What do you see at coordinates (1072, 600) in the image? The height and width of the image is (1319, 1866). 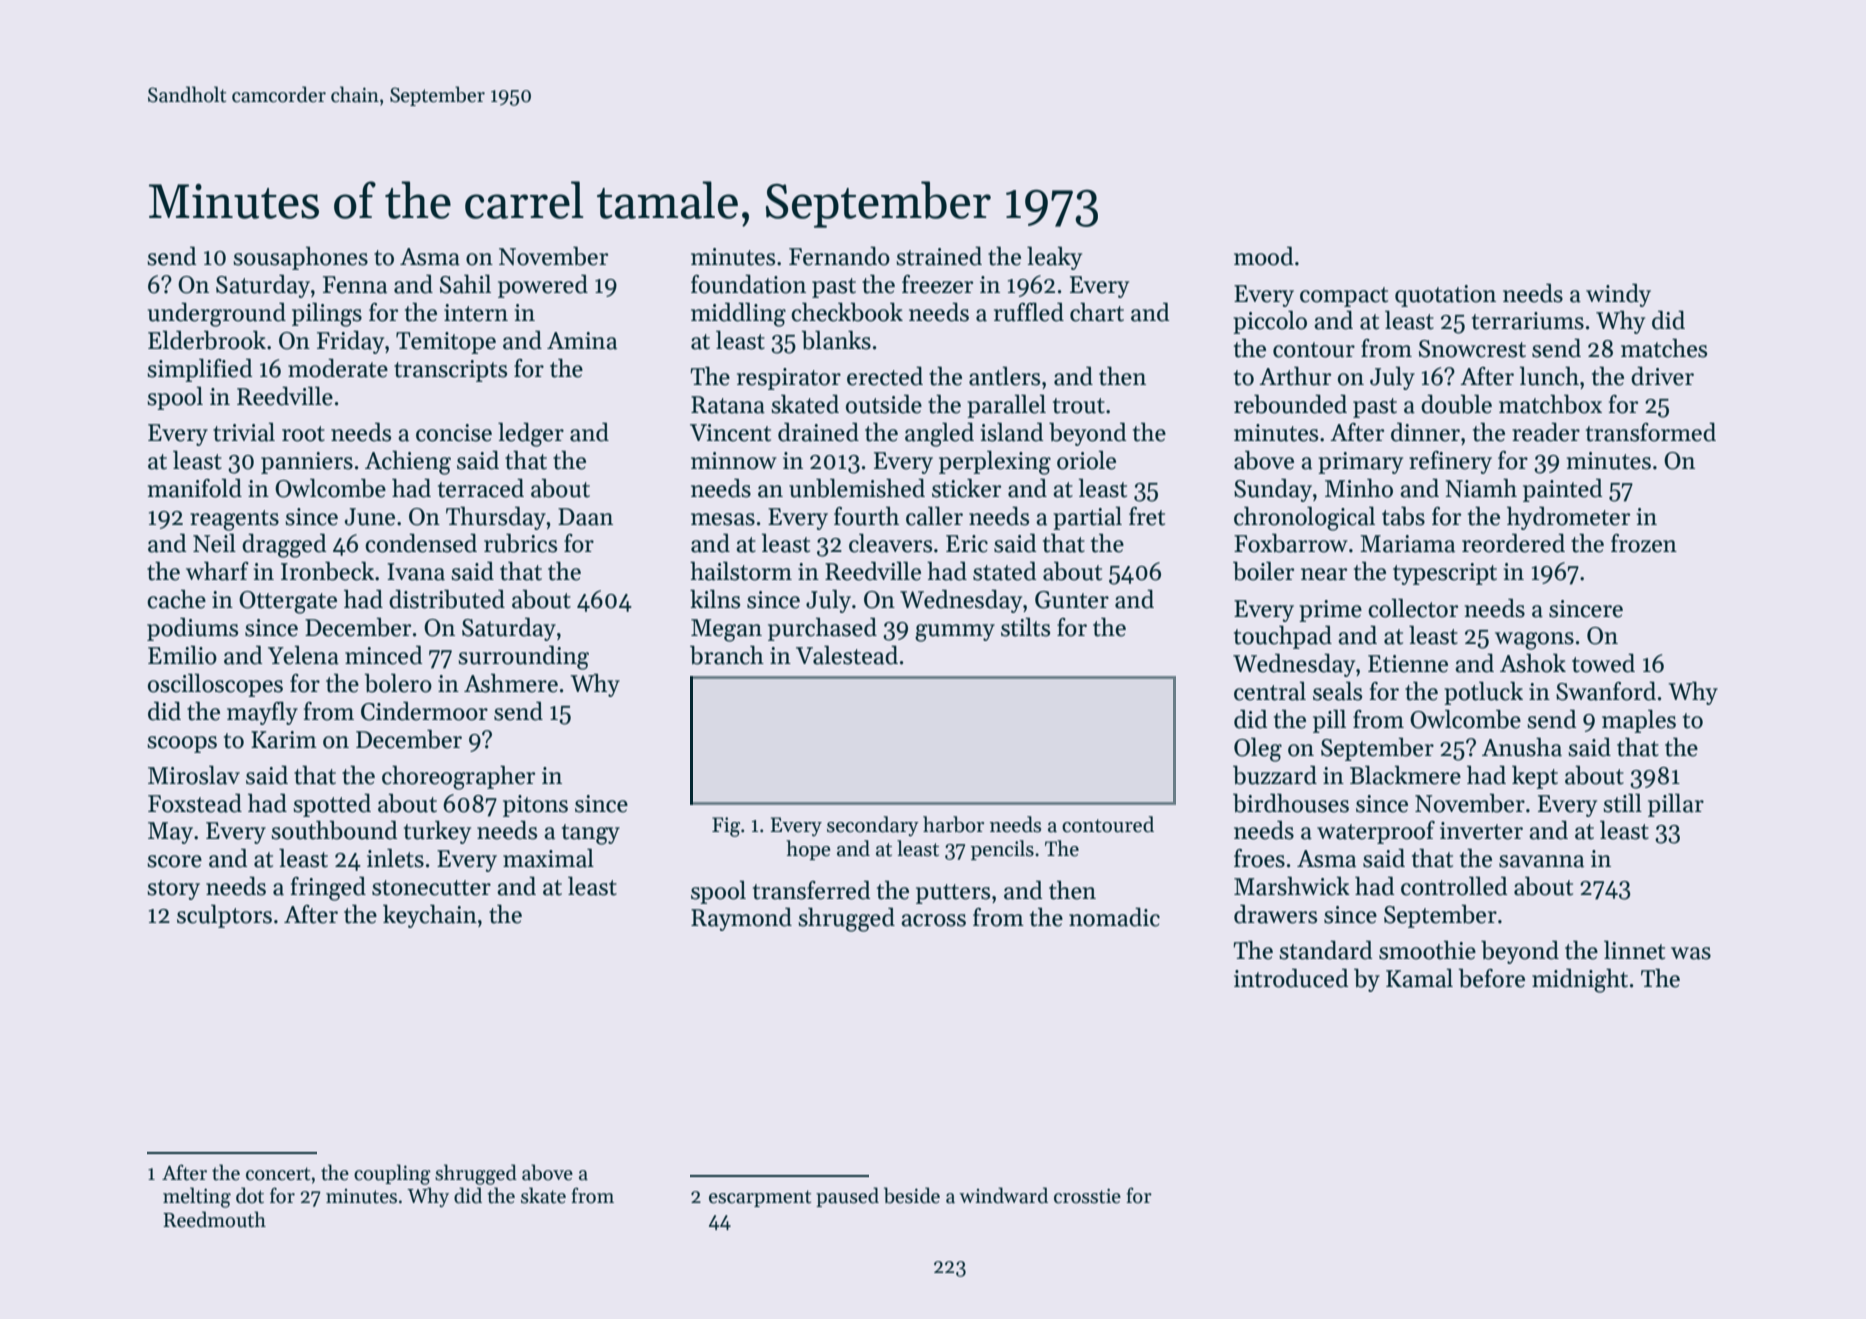 I see `Gunter` at bounding box center [1072, 600].
